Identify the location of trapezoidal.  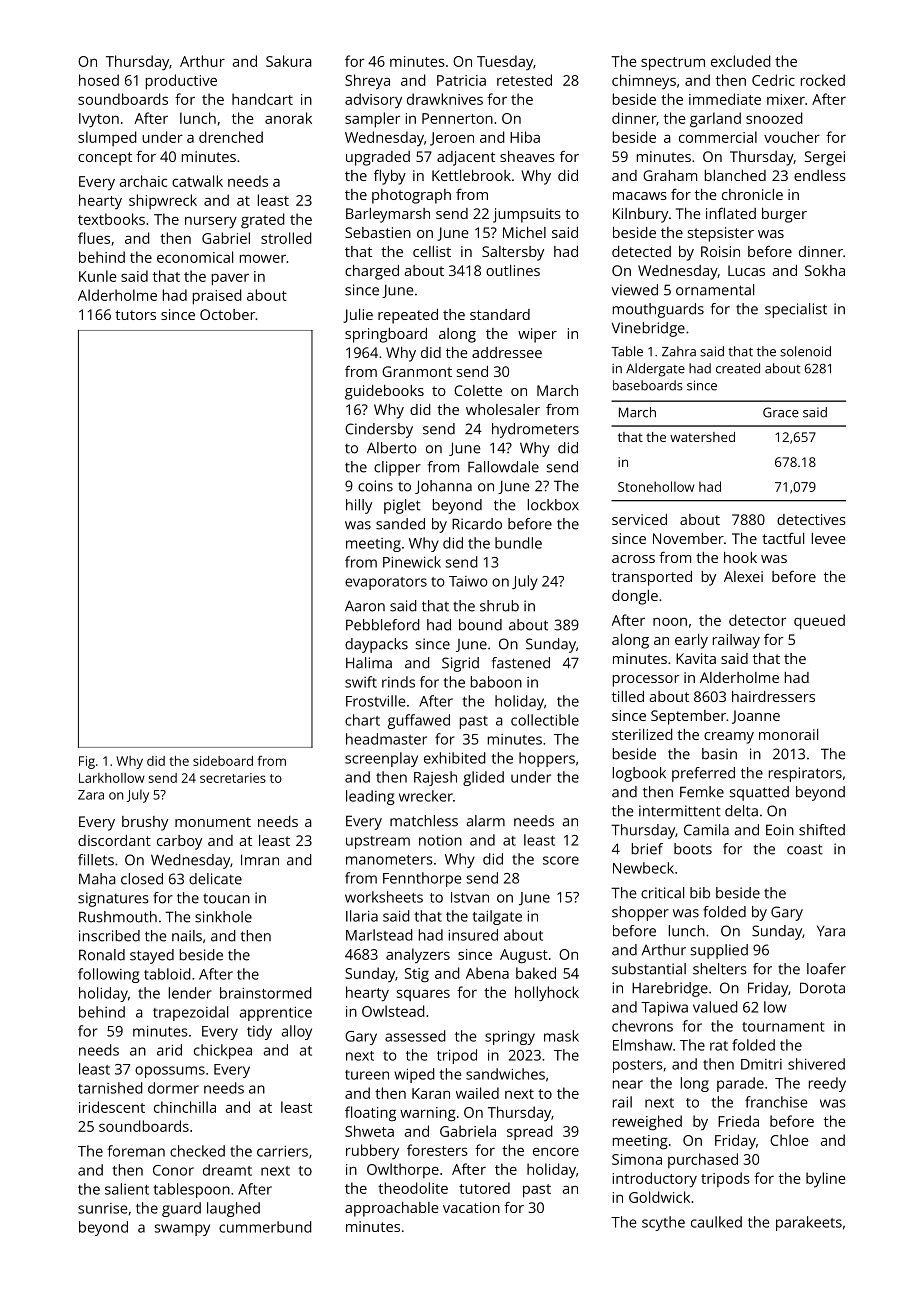
(190, 1013).
